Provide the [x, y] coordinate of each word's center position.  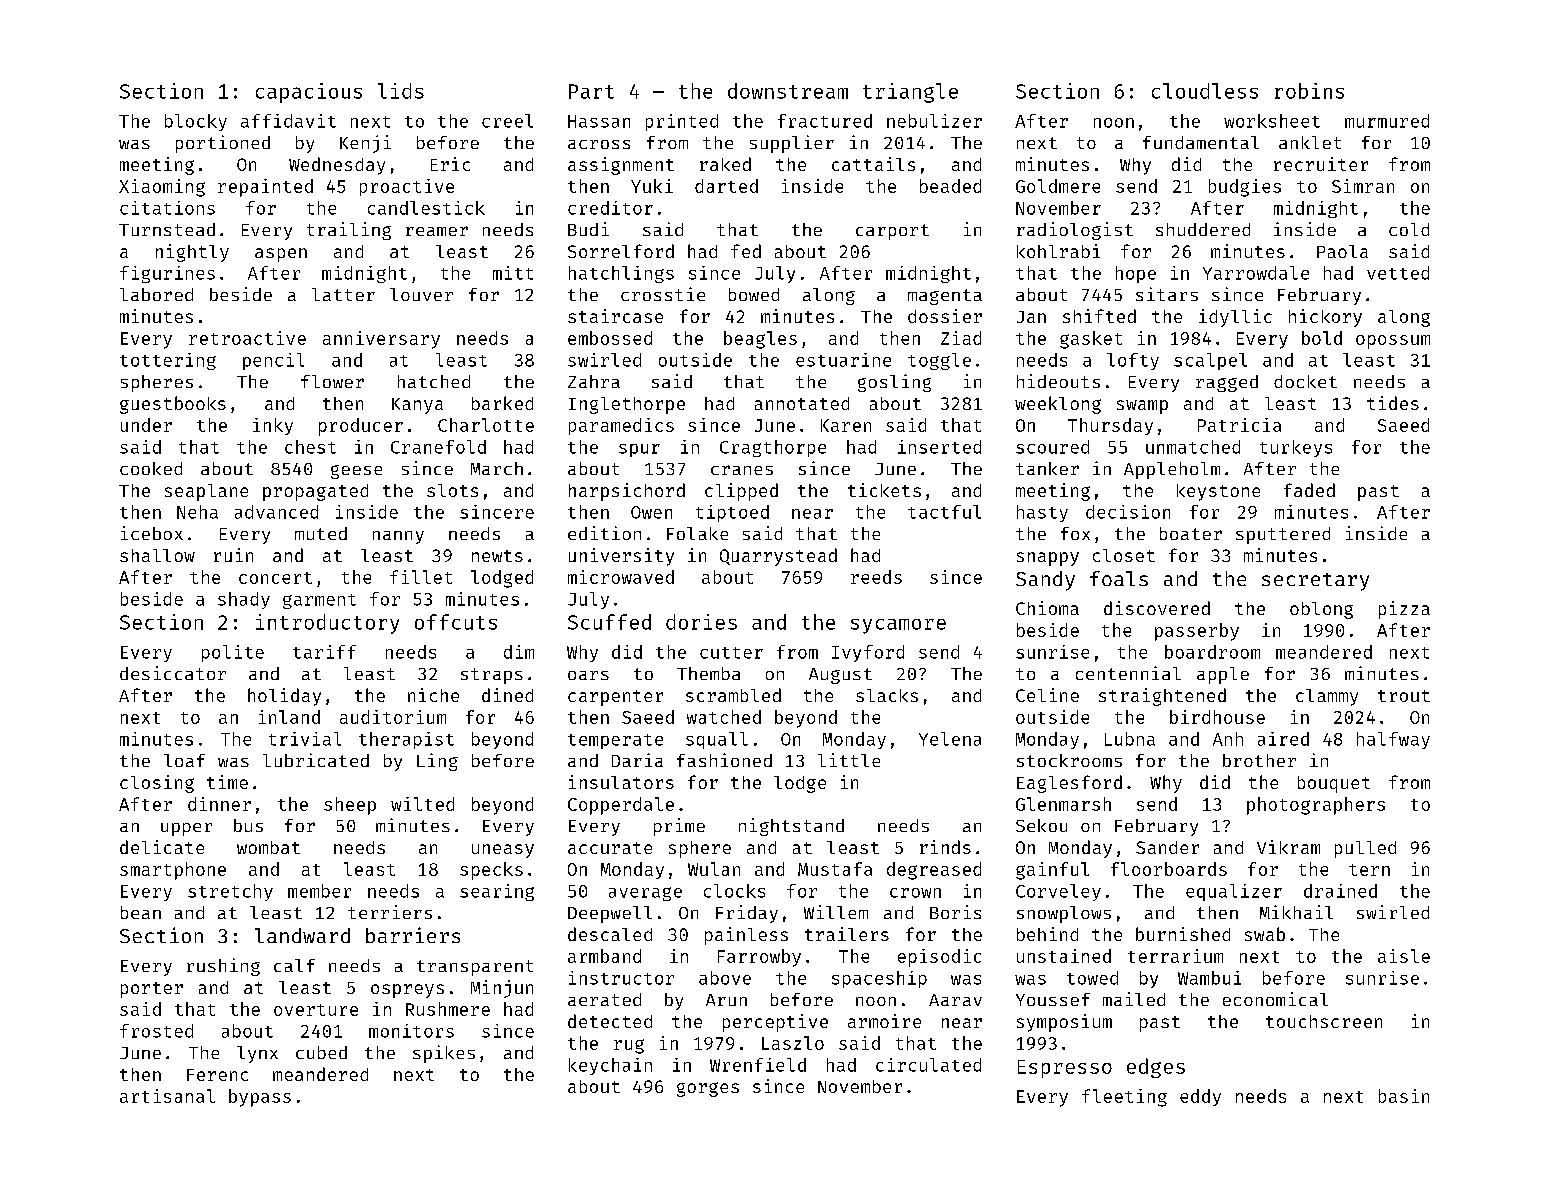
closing [157, 784]
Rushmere [448, 1009]
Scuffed [609, 622]
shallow [157, 555]
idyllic [1235, 318]
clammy [1327, 697]
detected [610, 1021]
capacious [309, 93]
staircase [615, 316]
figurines [167, 274]
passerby [1197, 632]
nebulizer [934, 121]
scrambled [733, 695]
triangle [910, 93]
